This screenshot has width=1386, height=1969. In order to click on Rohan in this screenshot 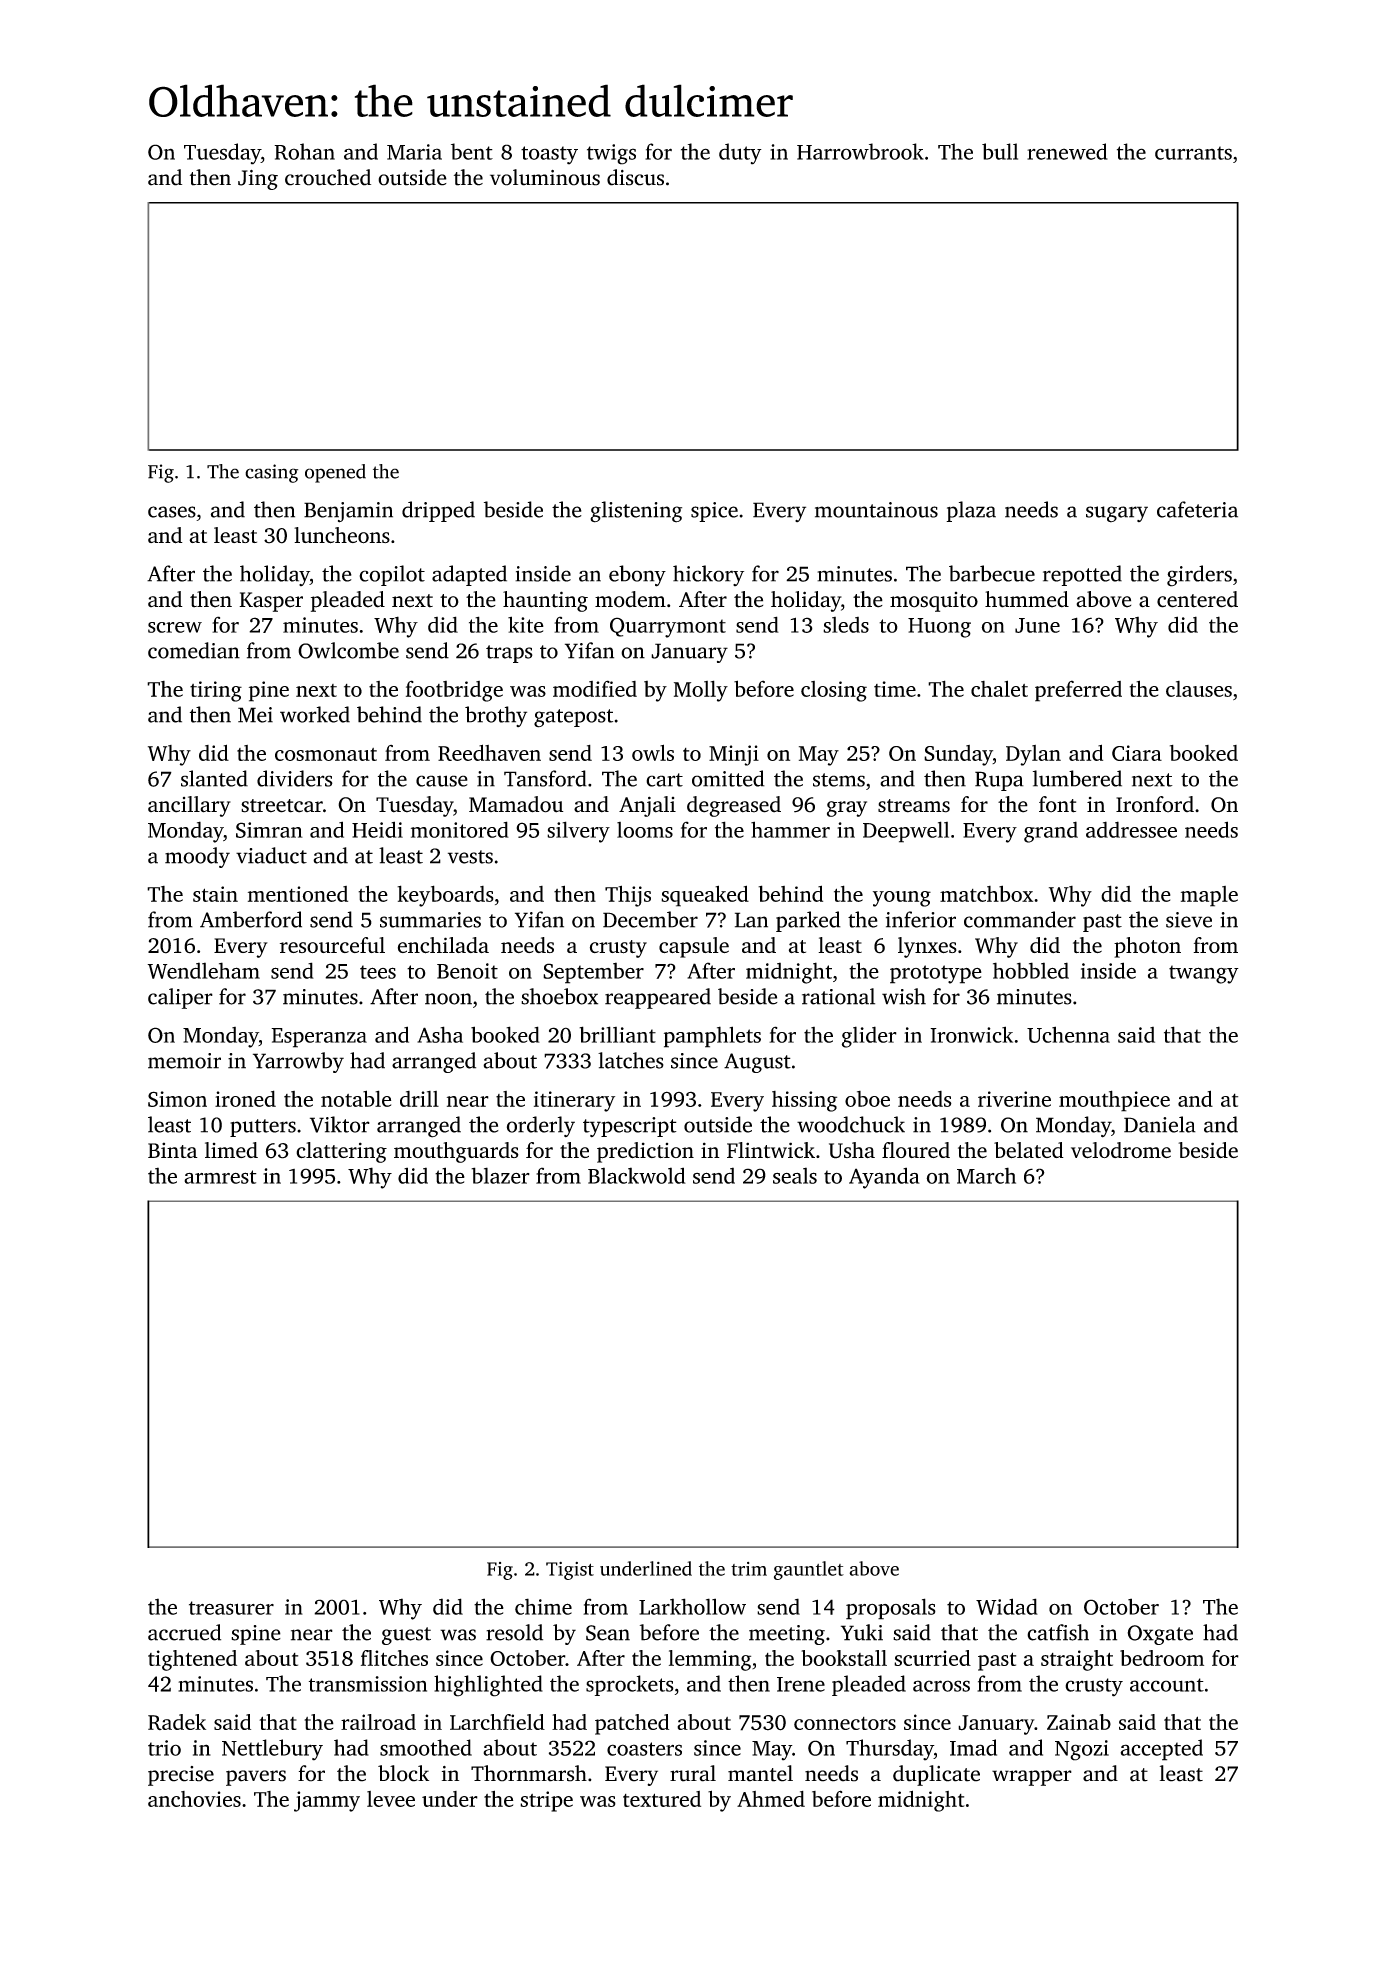, I will do `click(304, 151)`.
